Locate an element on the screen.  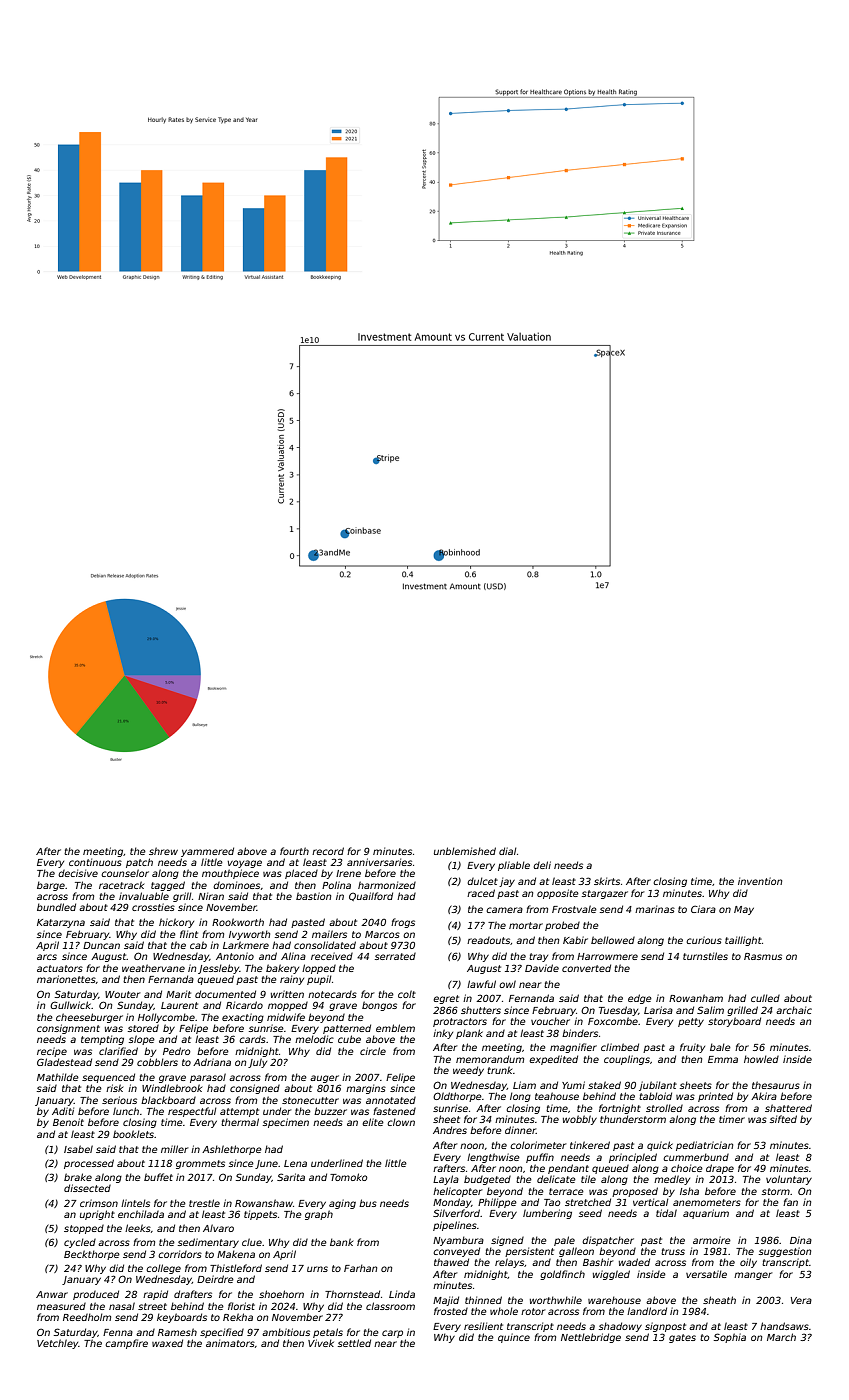
invention is located at coordinates (760, 881).
